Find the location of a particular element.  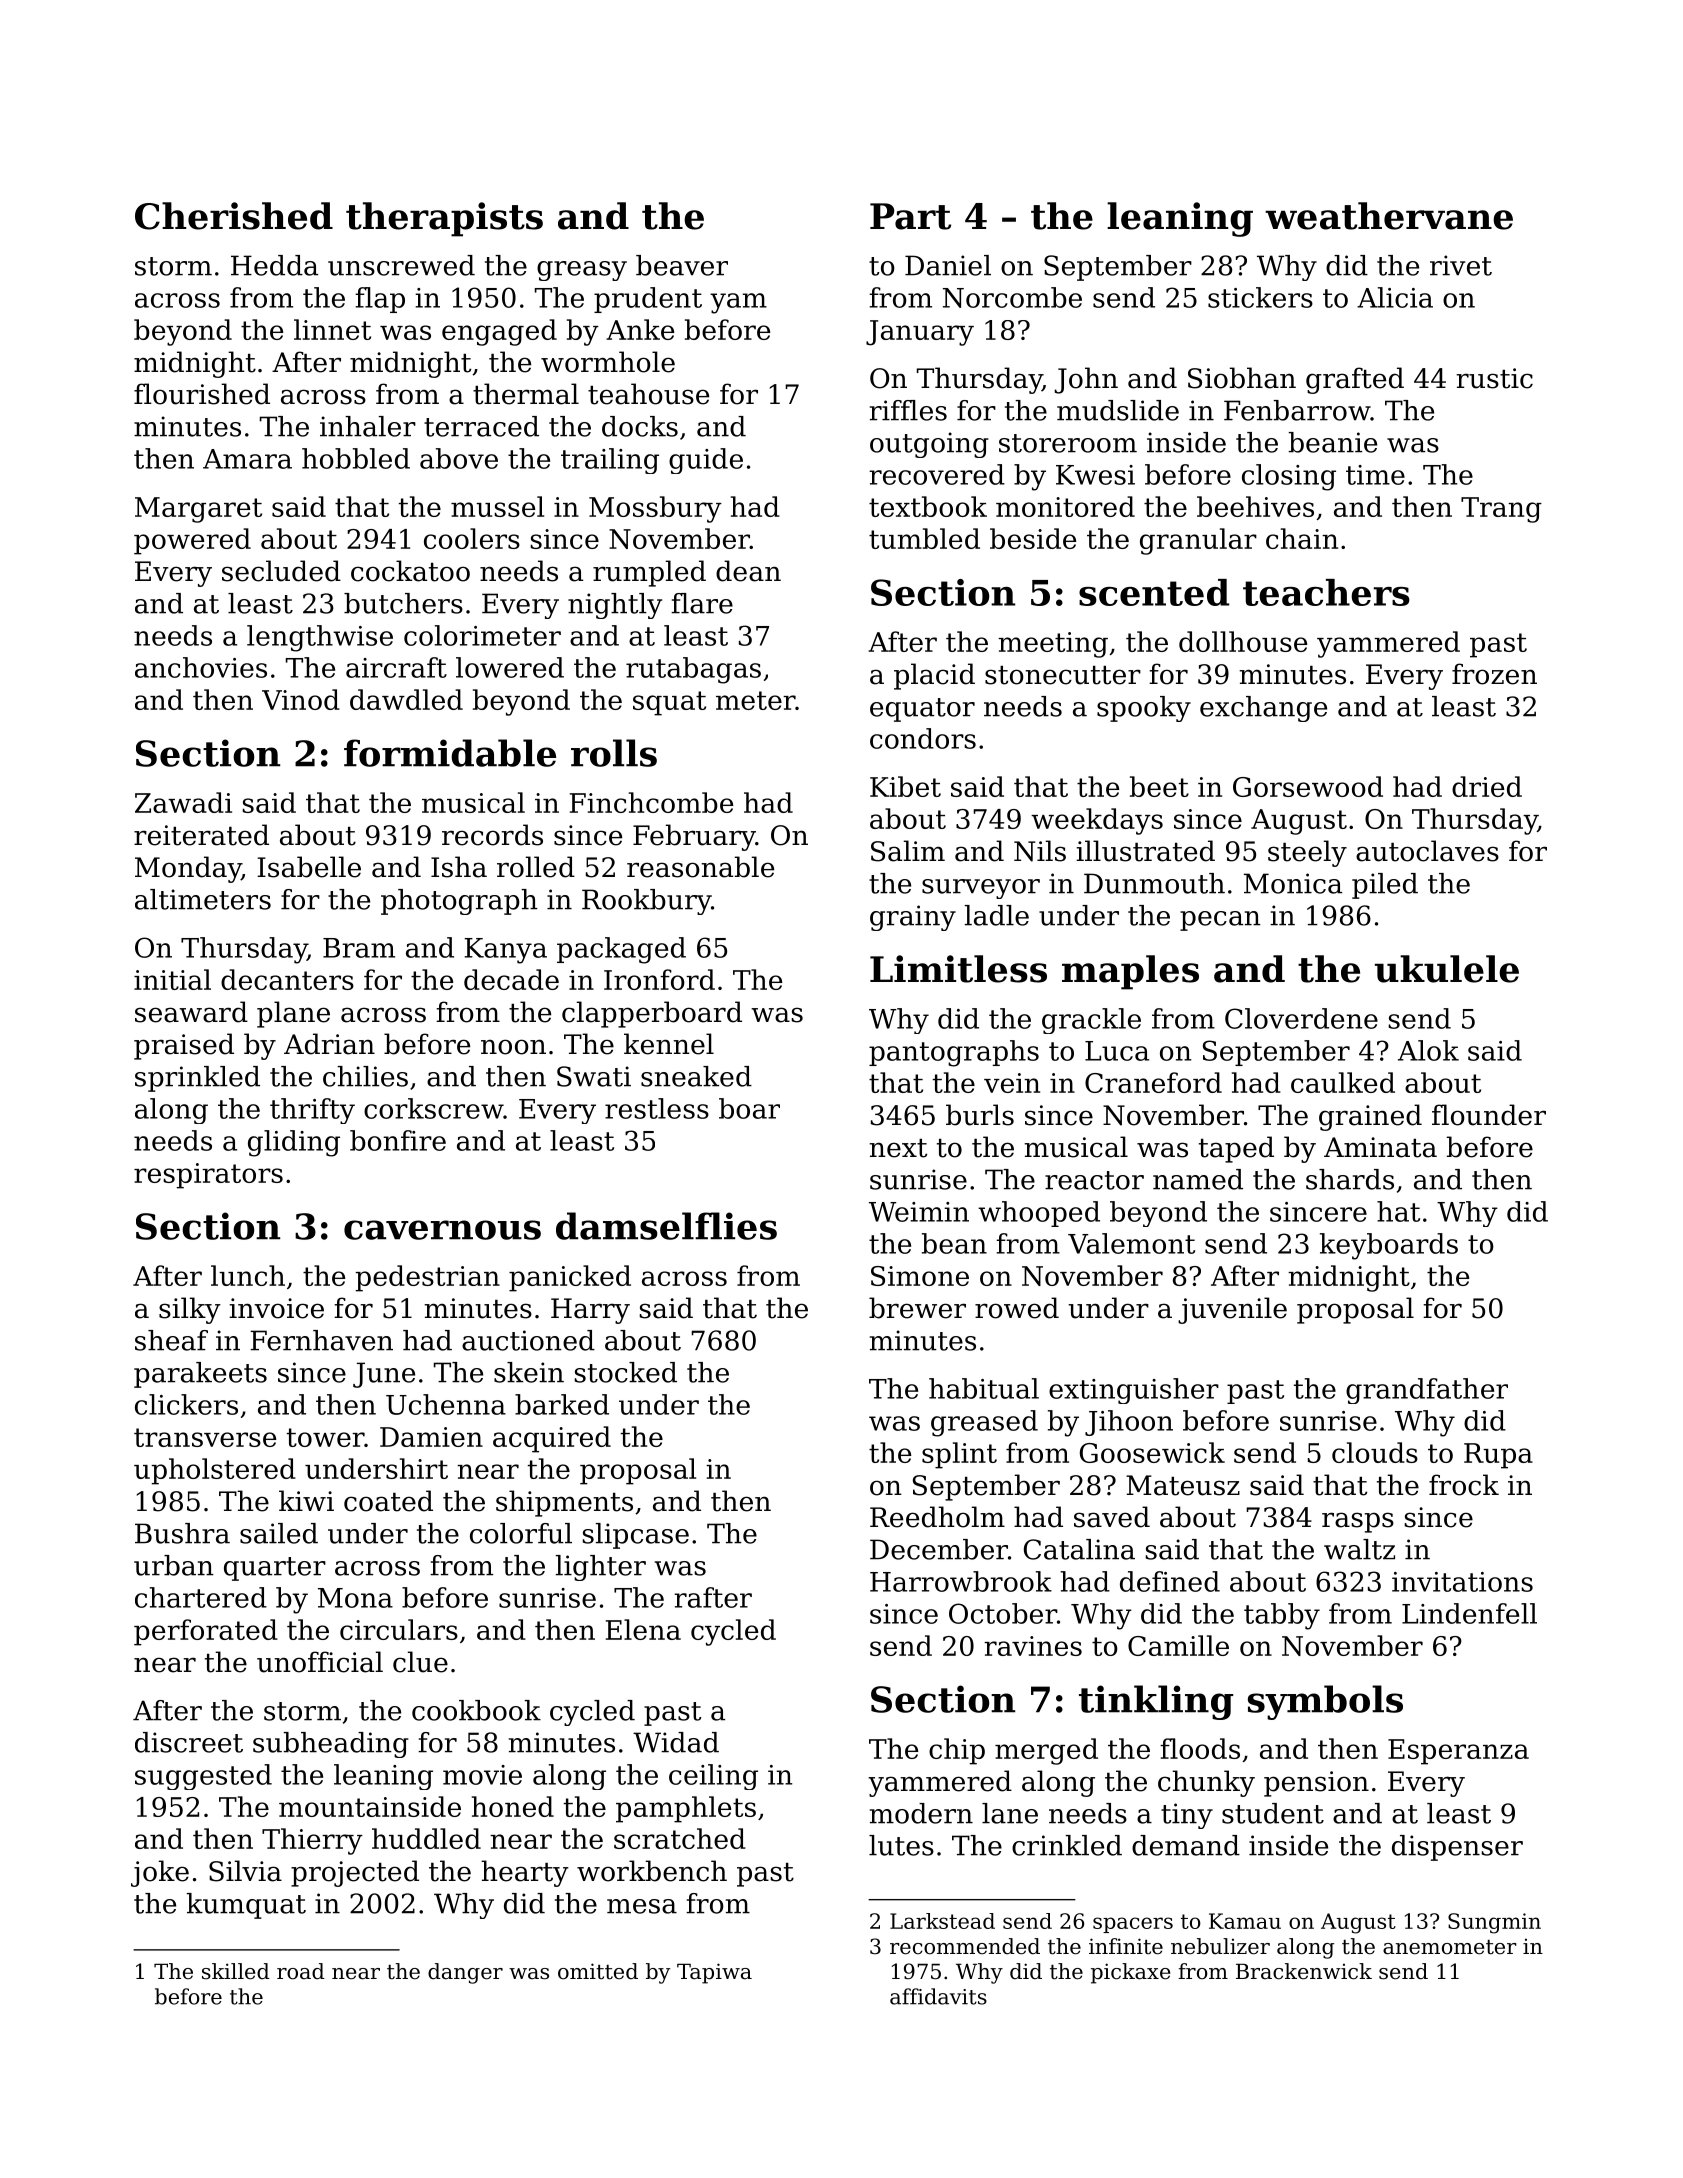

sailed is located at coordinates (279, 1533).
